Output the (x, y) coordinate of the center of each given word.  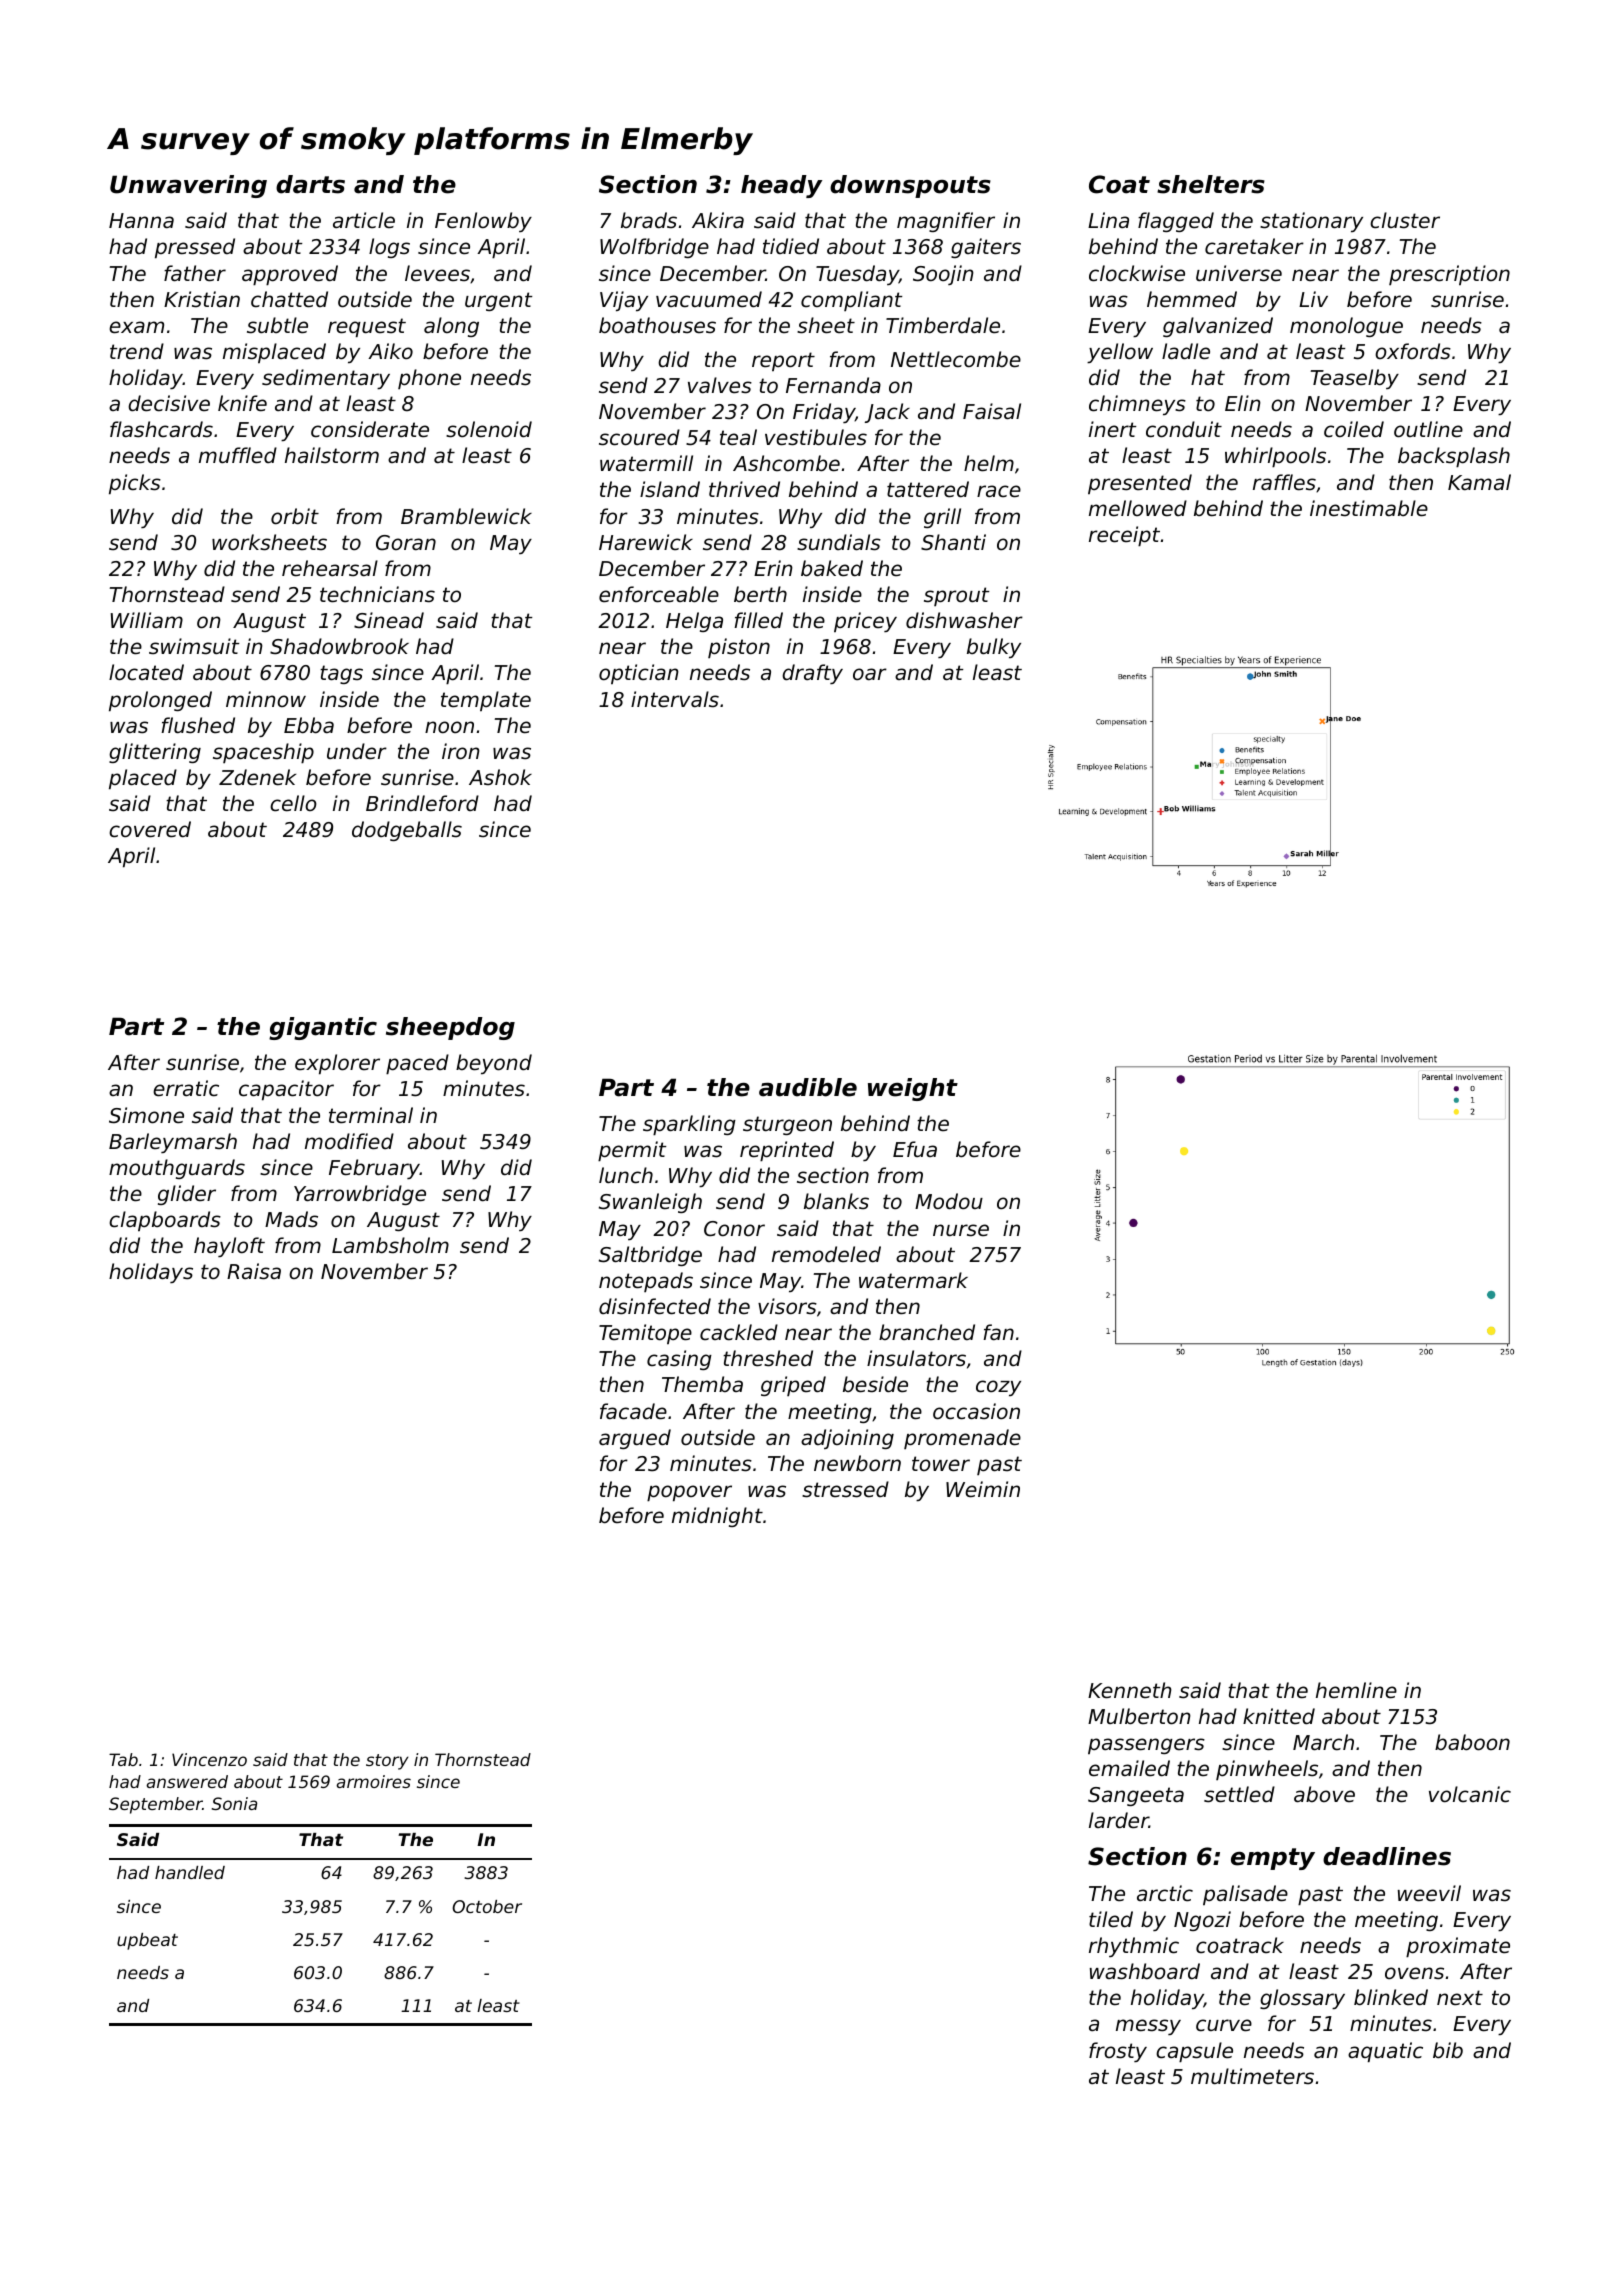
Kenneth (1130, 1690)
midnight (717, 1517)
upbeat (147, 1941)
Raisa (254, 1271)
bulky (994, 648)
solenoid (489, 429)
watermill (646, 463)
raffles (1284, 482)
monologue (1346, 327)
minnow (266, 699)
